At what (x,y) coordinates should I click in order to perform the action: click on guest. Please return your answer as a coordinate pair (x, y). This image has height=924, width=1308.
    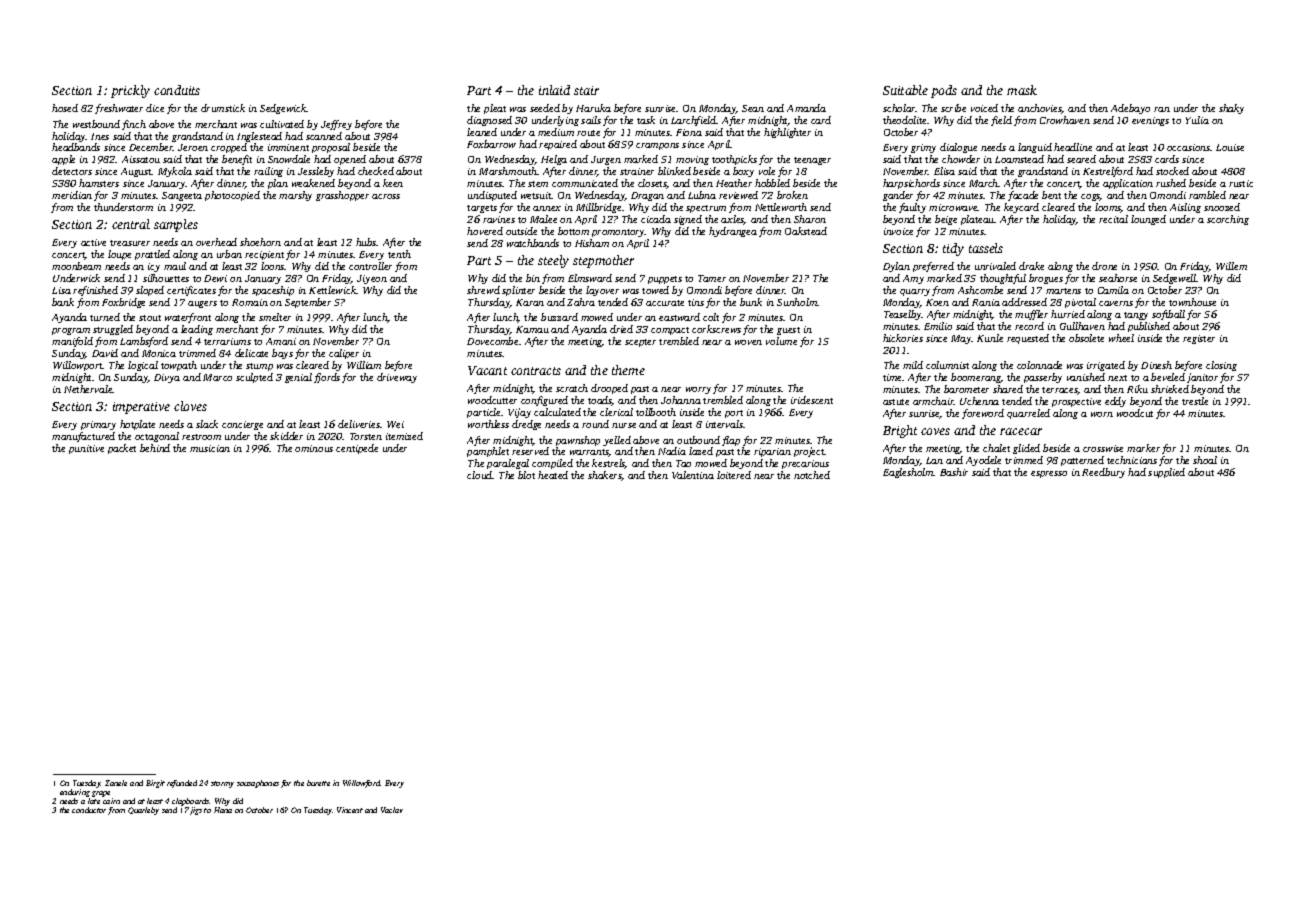
    Looking at the image, I should click on (788, 331).
